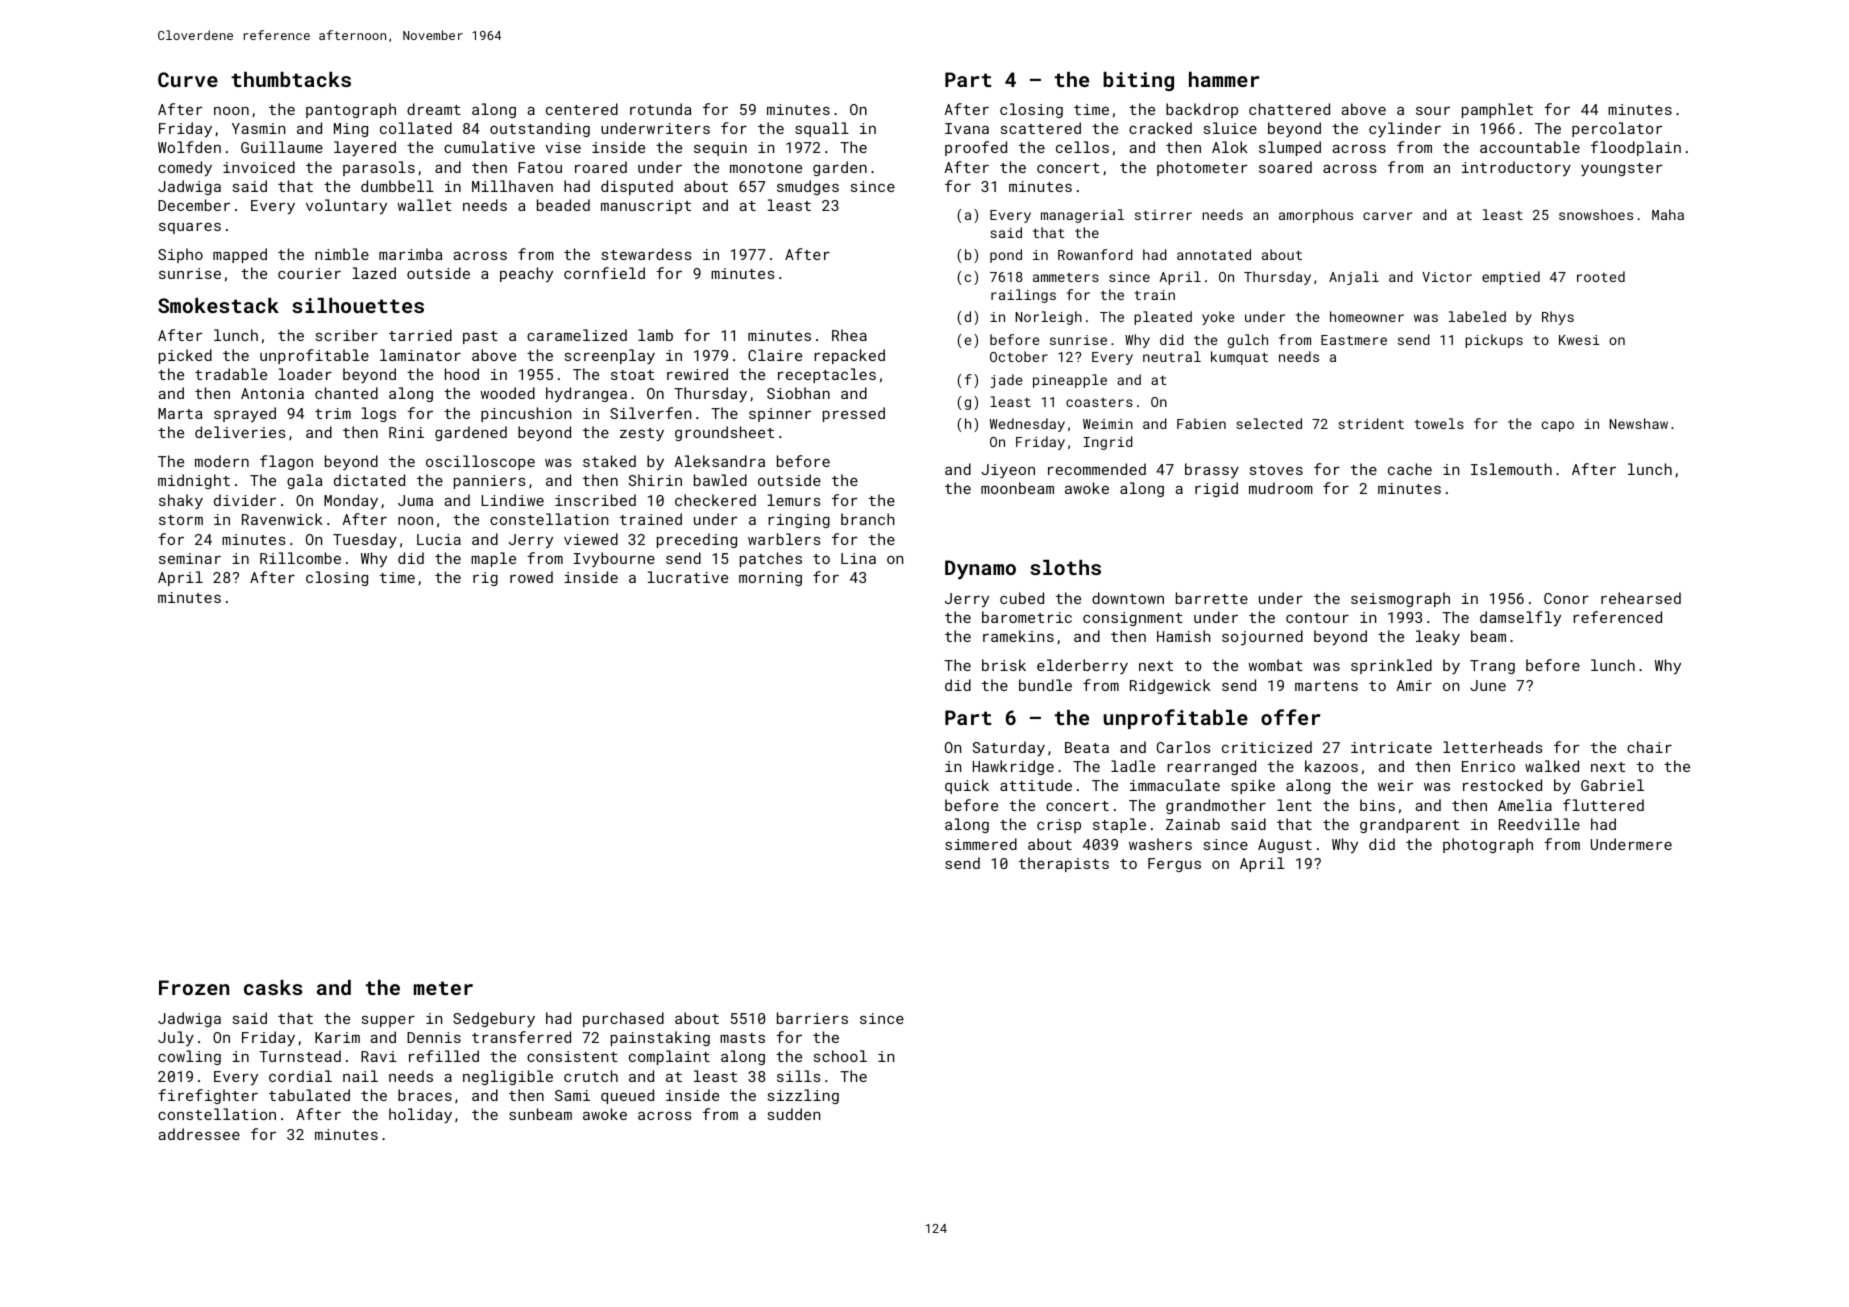 The height and width of the image is (1307, 1849). I want to click on Rhys, so click(1558, 318).
